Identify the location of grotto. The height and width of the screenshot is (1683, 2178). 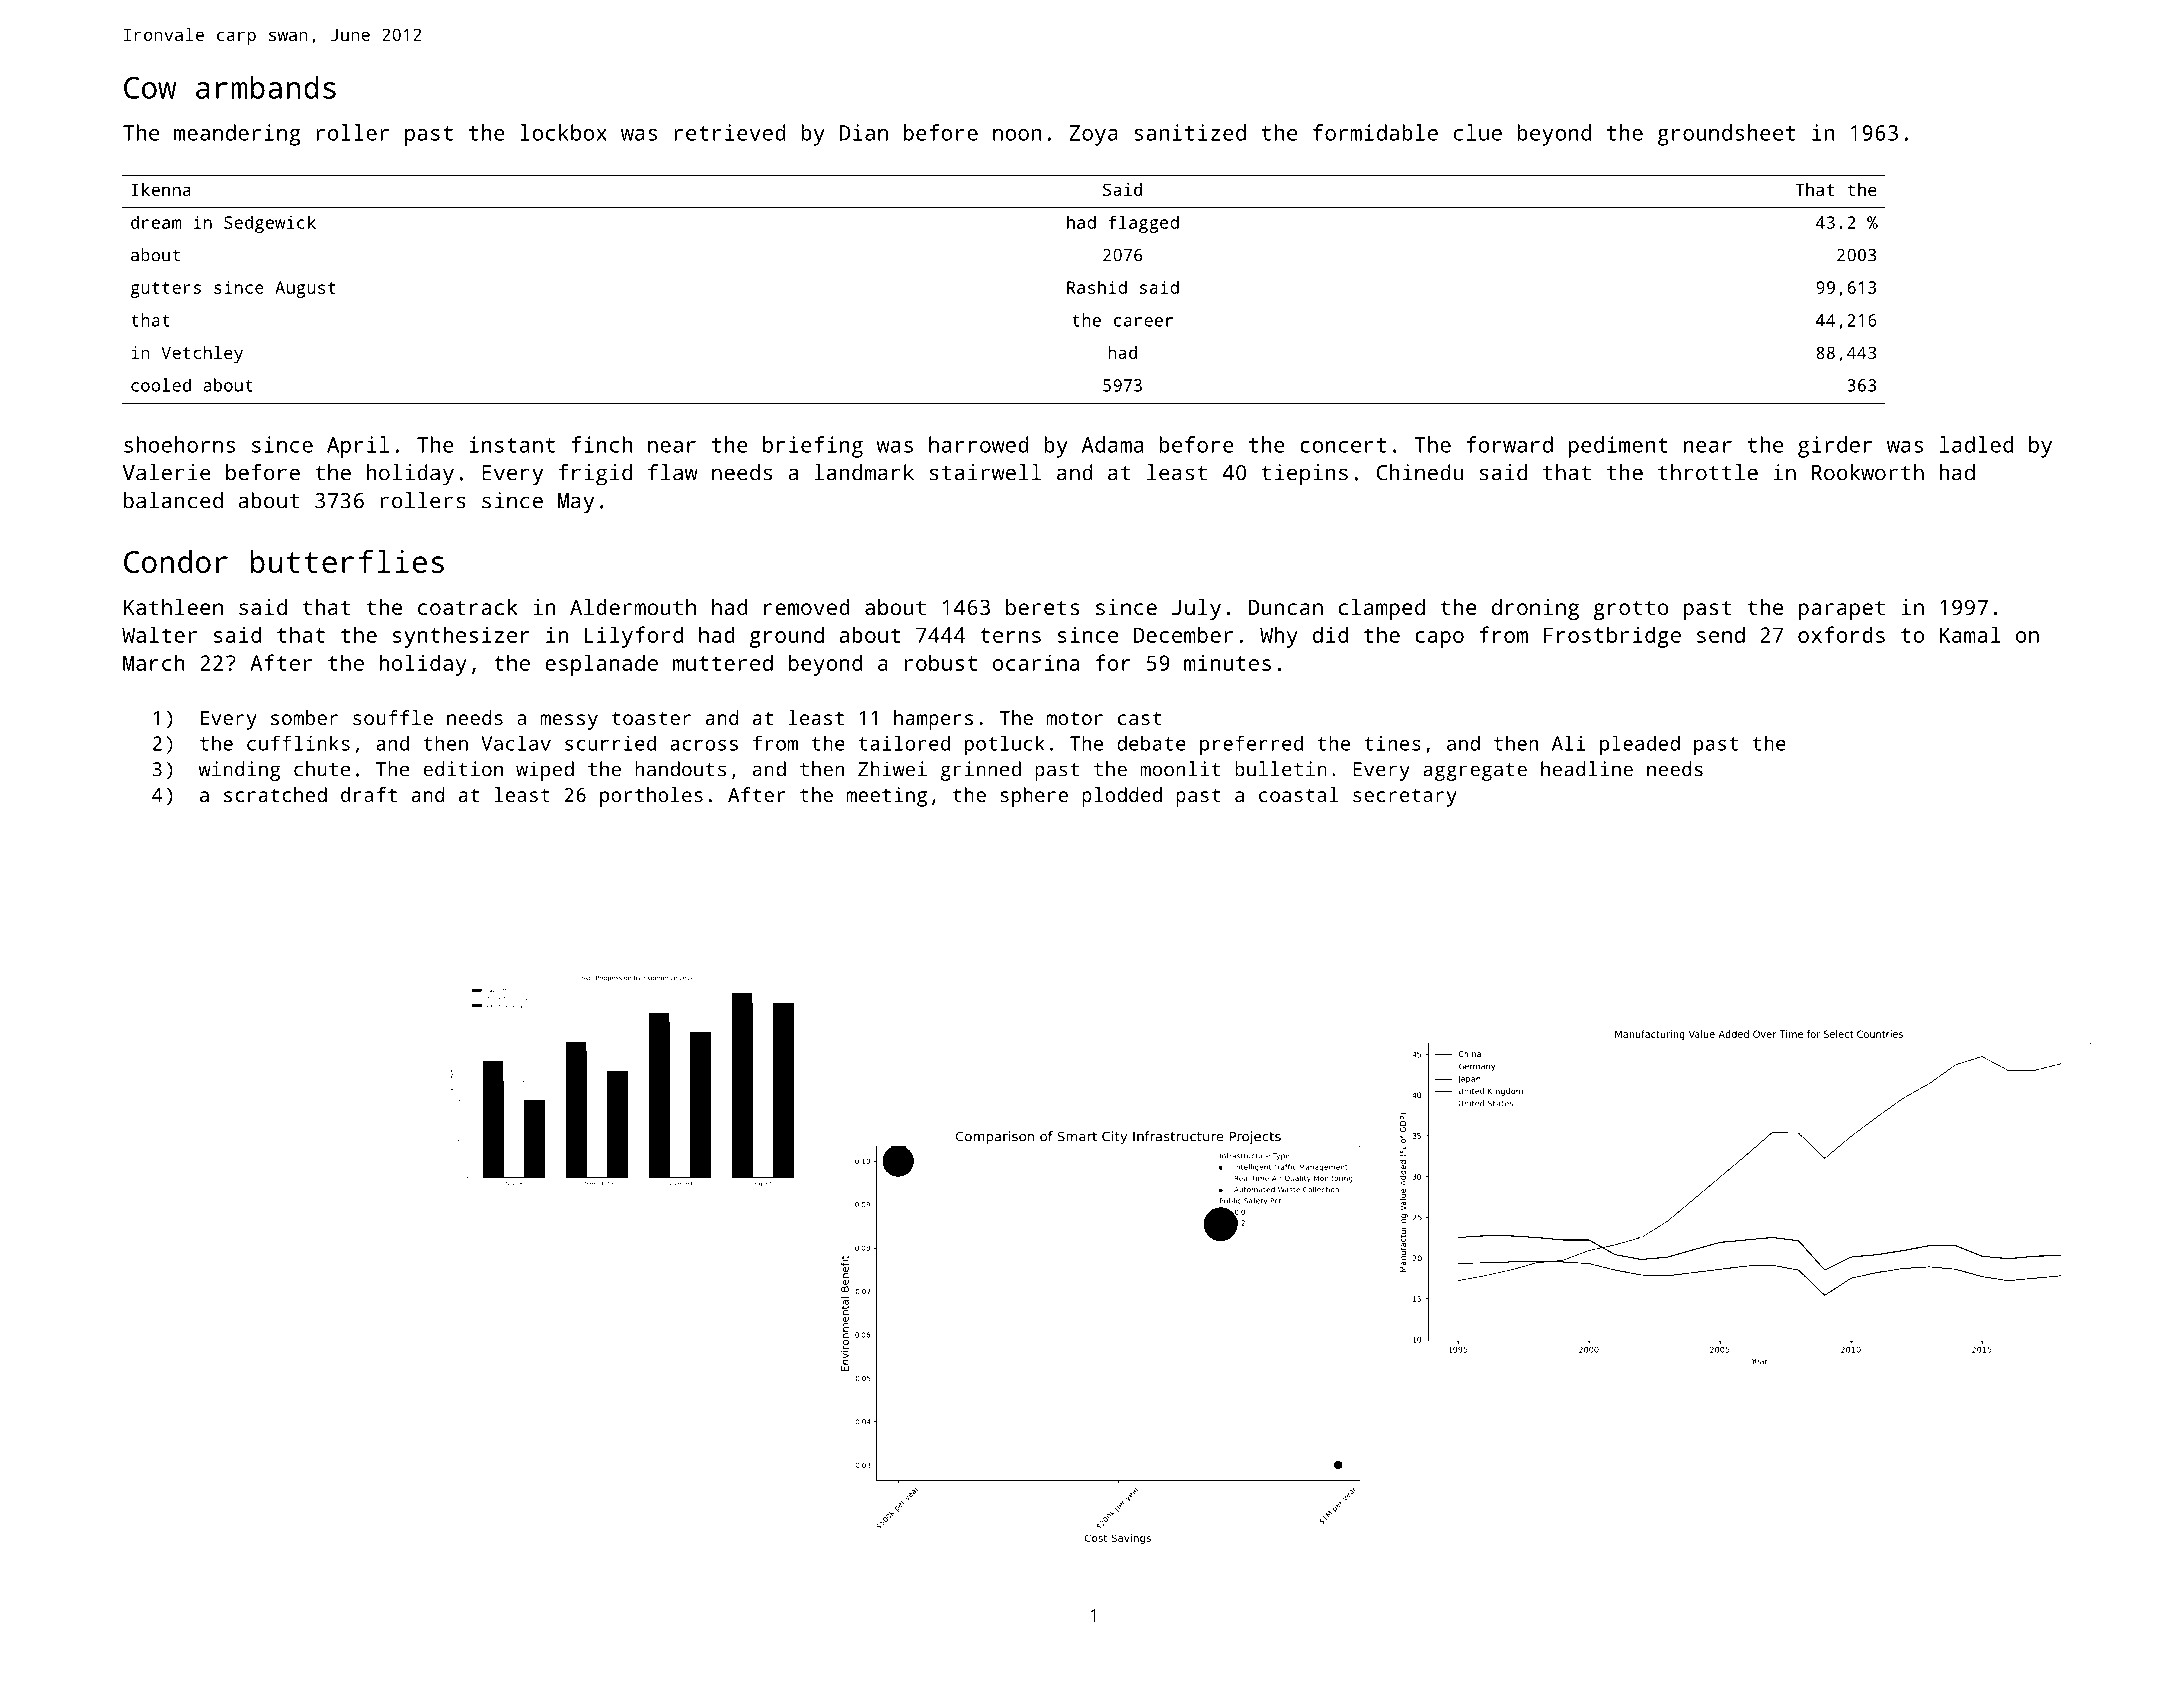
(1631, 610).
